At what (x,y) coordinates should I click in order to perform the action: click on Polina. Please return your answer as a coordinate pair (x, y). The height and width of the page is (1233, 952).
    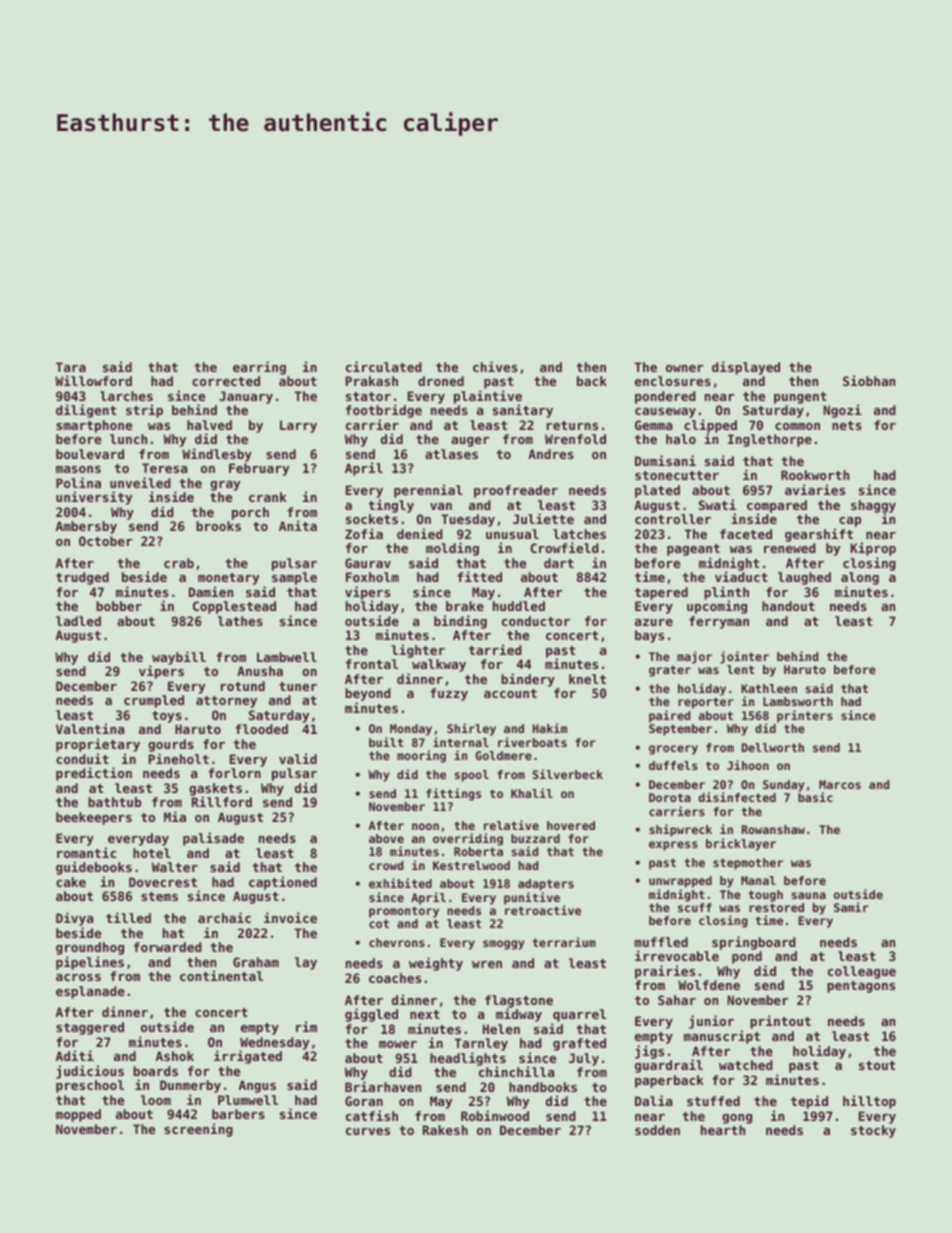
    Looking at the image, I should click on (78, 482).
